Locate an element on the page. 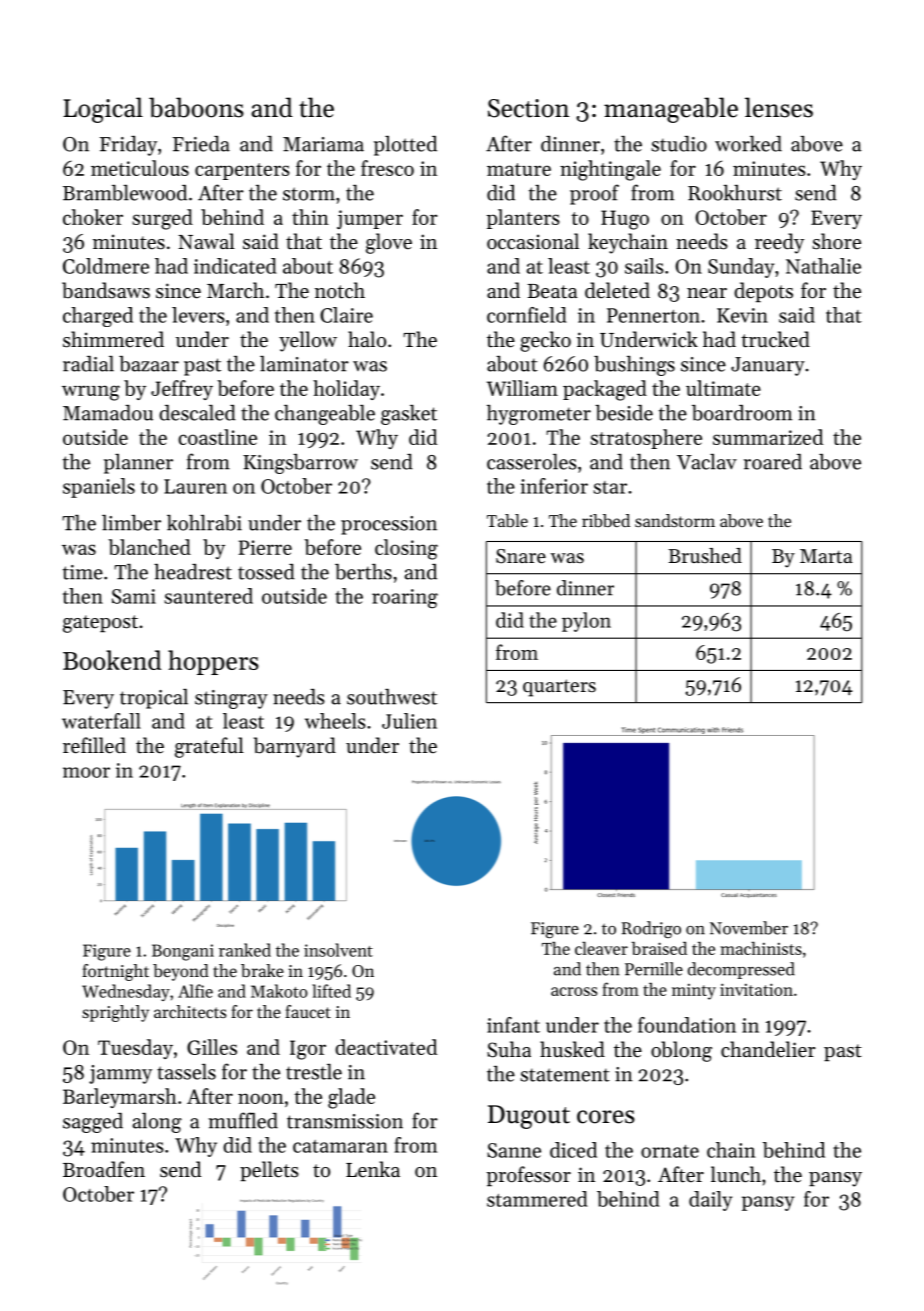 Image resolution: width=924 pixels, height=1311 pixels. Nawal is located at coordinates (206, 241).
